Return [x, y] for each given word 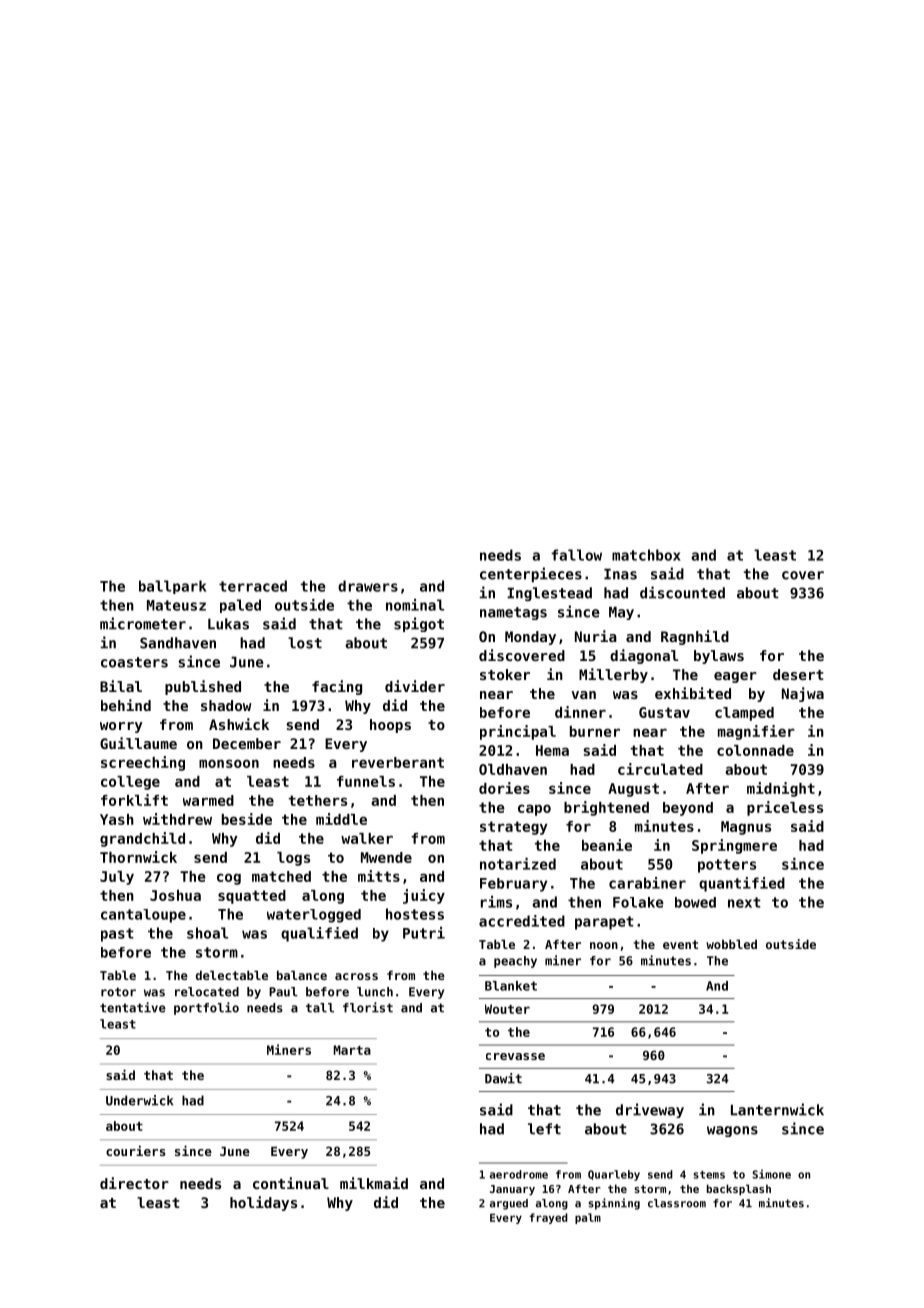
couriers [135, 1150]
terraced [253, 586]
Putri [424, 933]
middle [341, 819]
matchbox [646, 555]
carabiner [647, 883]
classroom [677, 1203]
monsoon [229, 763]
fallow [576, 555]
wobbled [731, 944]
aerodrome [519, 1174]
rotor [118, 992]
